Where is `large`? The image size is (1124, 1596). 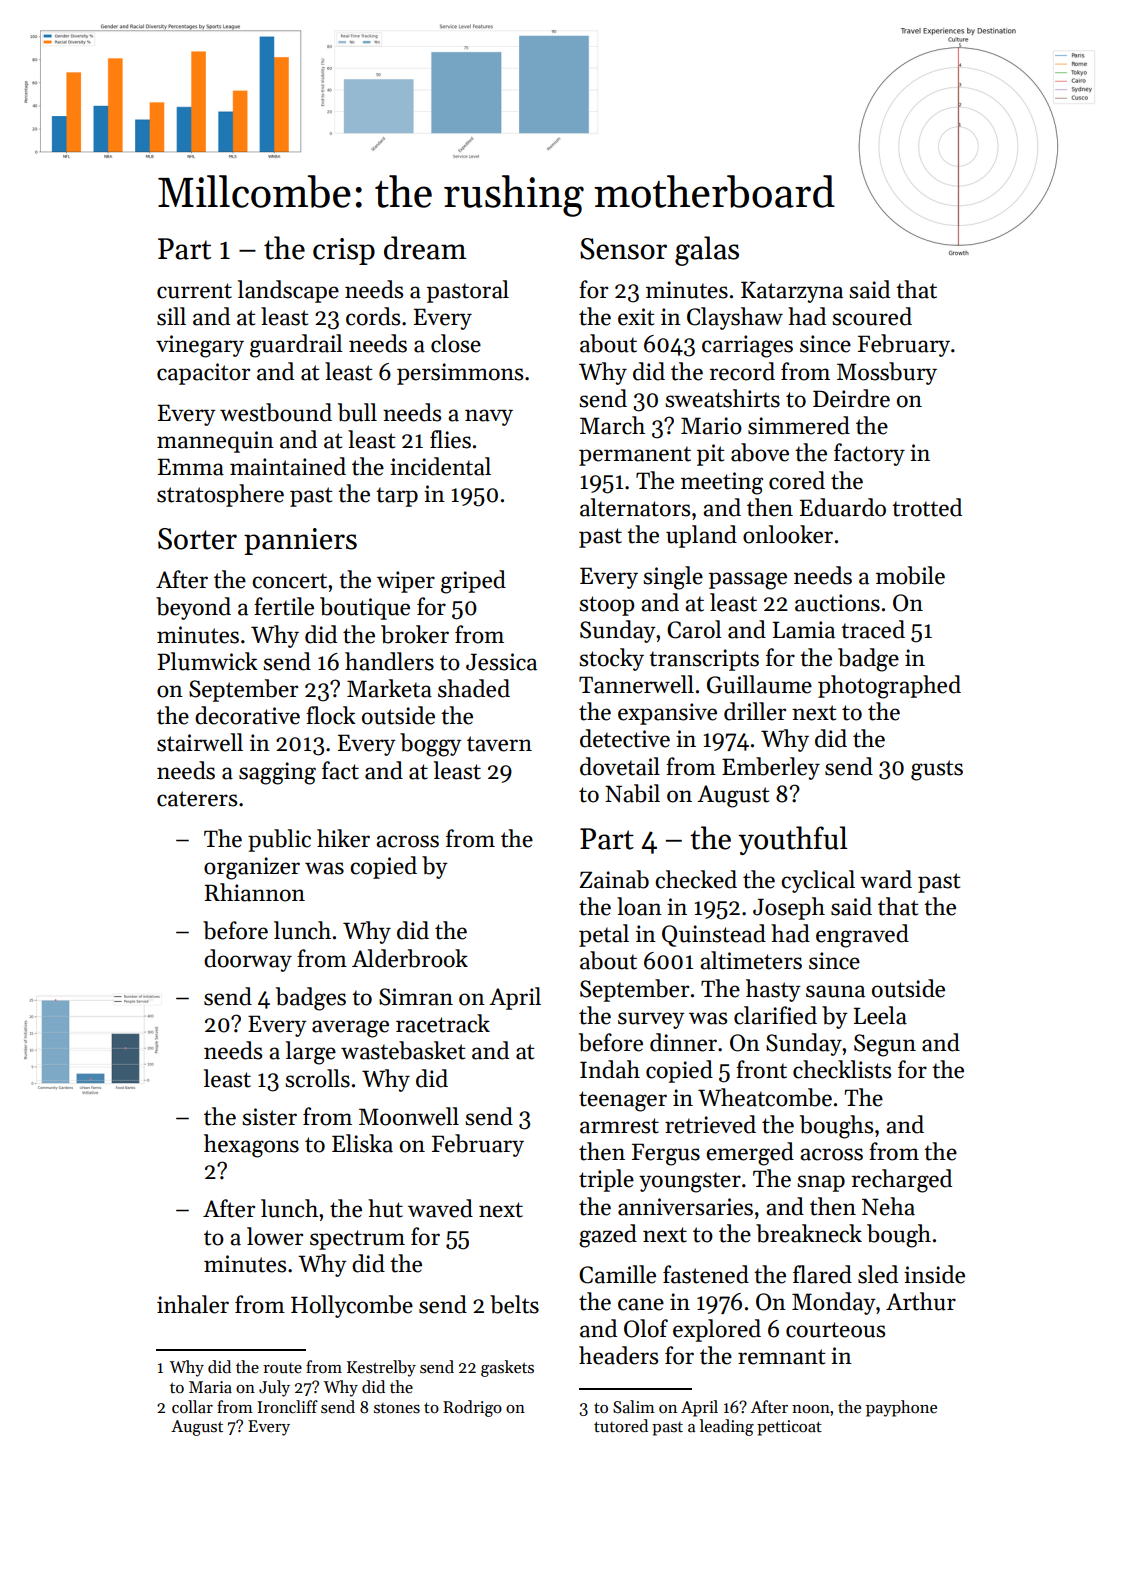 large is located at coordinates (311, 1053).
